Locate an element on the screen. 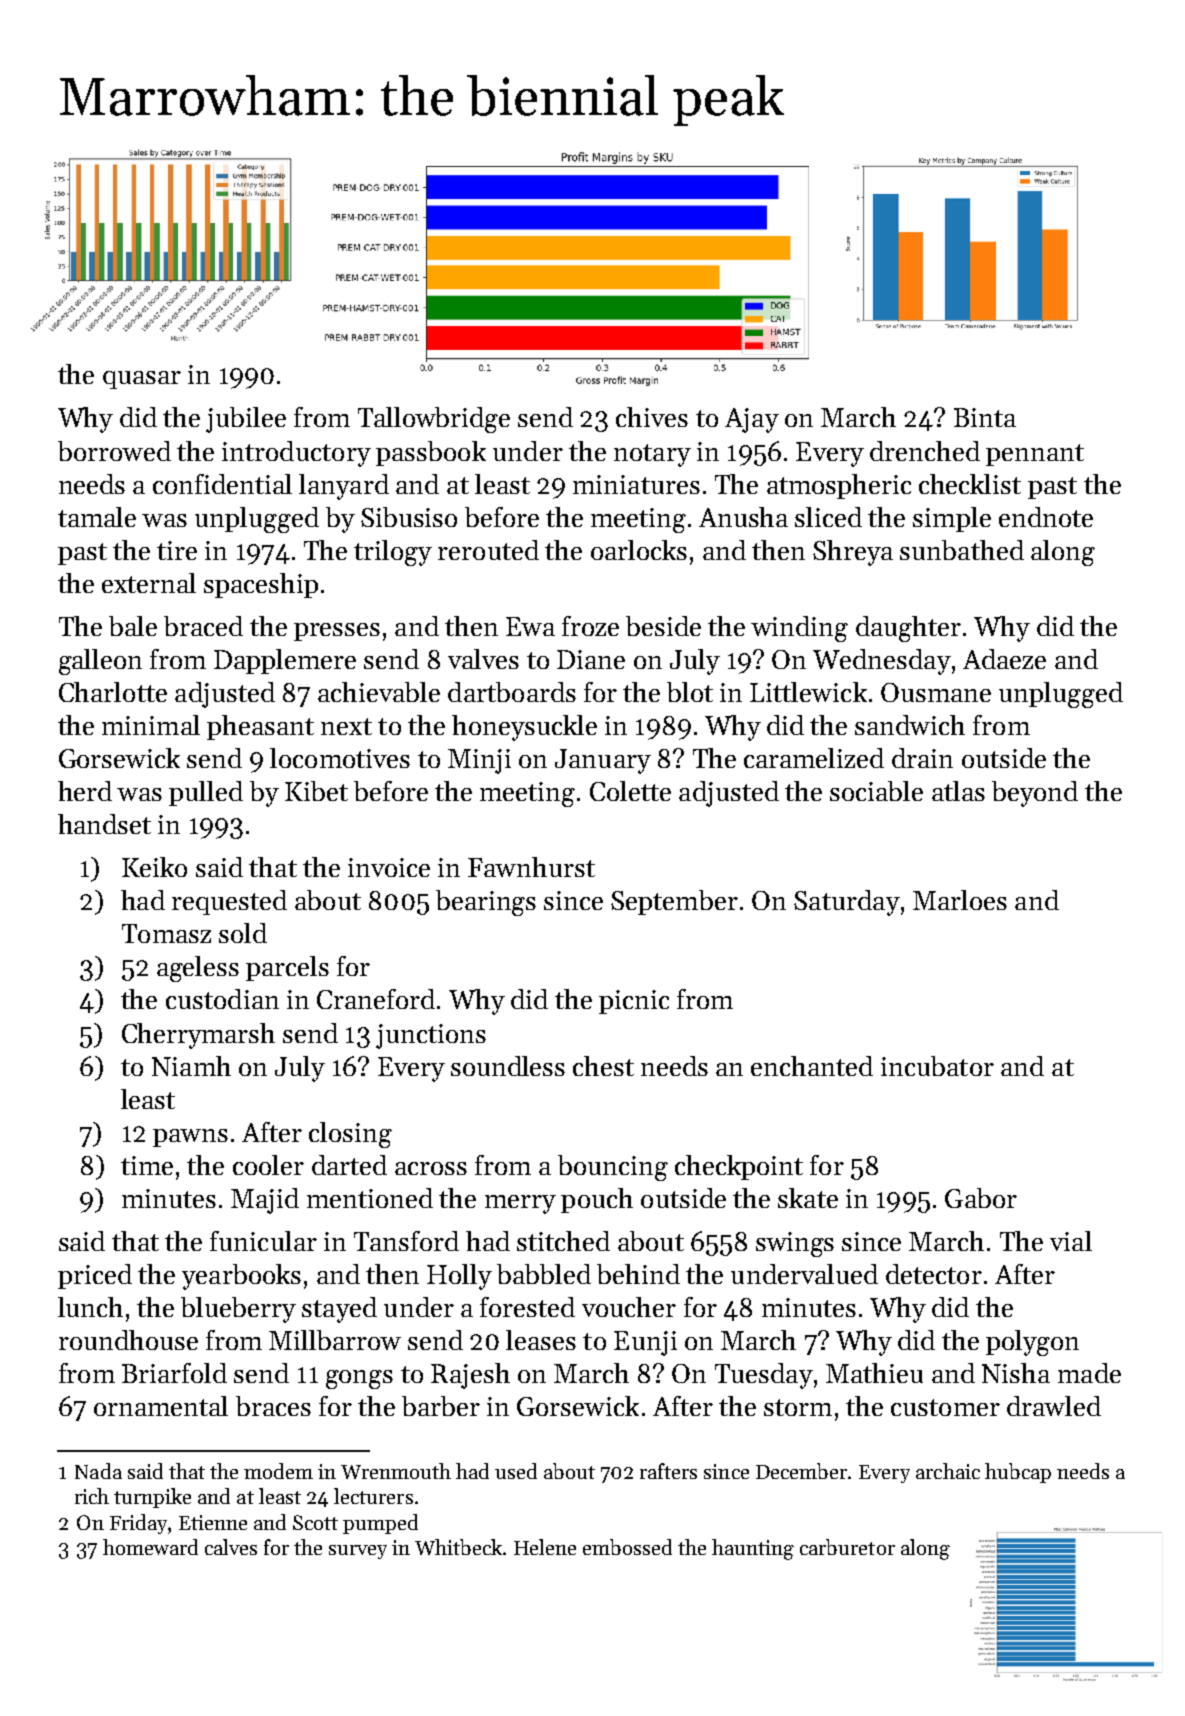 This screenshot has height=1716, width=1185. invoice is located at coordinates (389, 867).
